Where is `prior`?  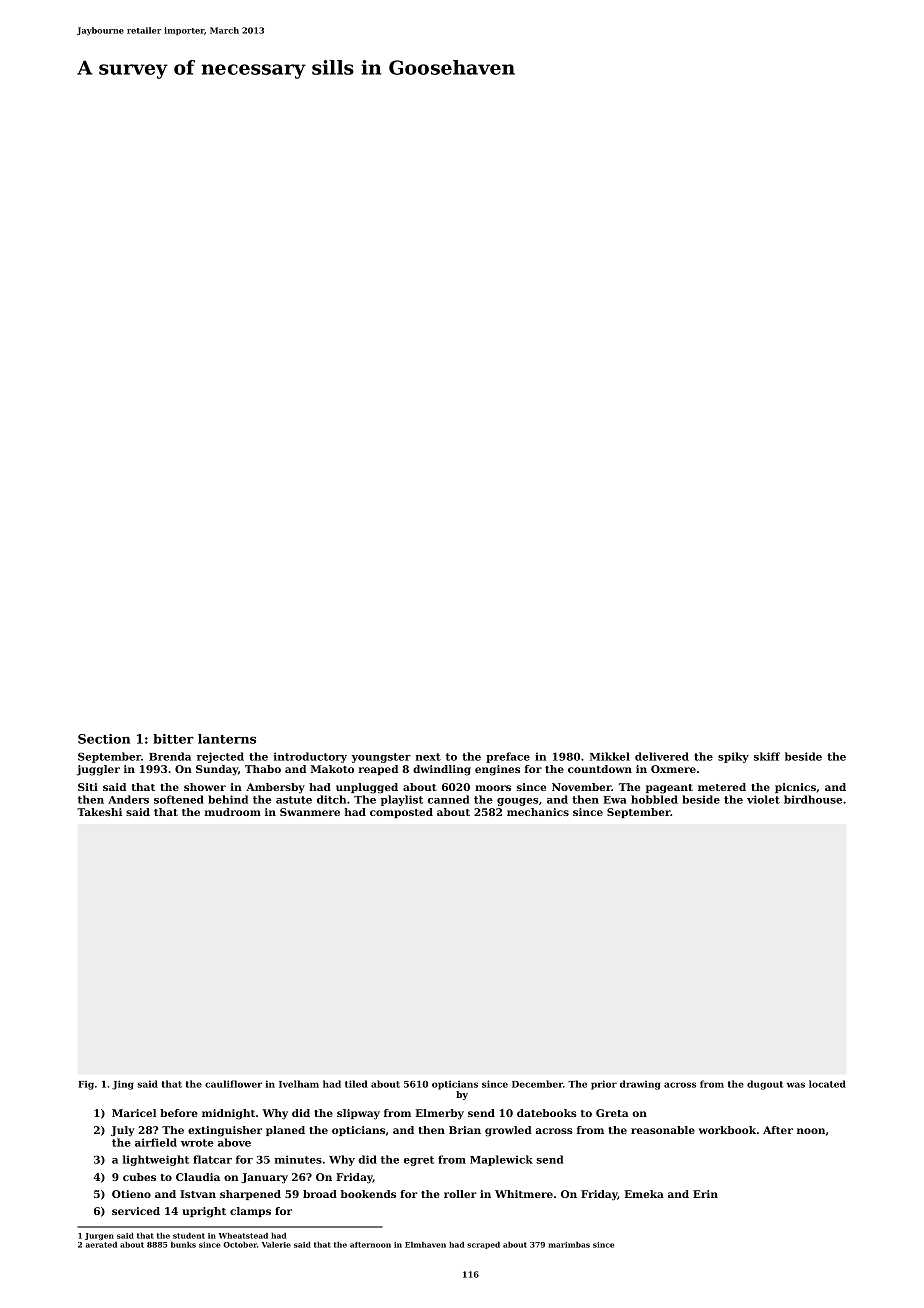
prior is located at coordinates (604, 1085).
